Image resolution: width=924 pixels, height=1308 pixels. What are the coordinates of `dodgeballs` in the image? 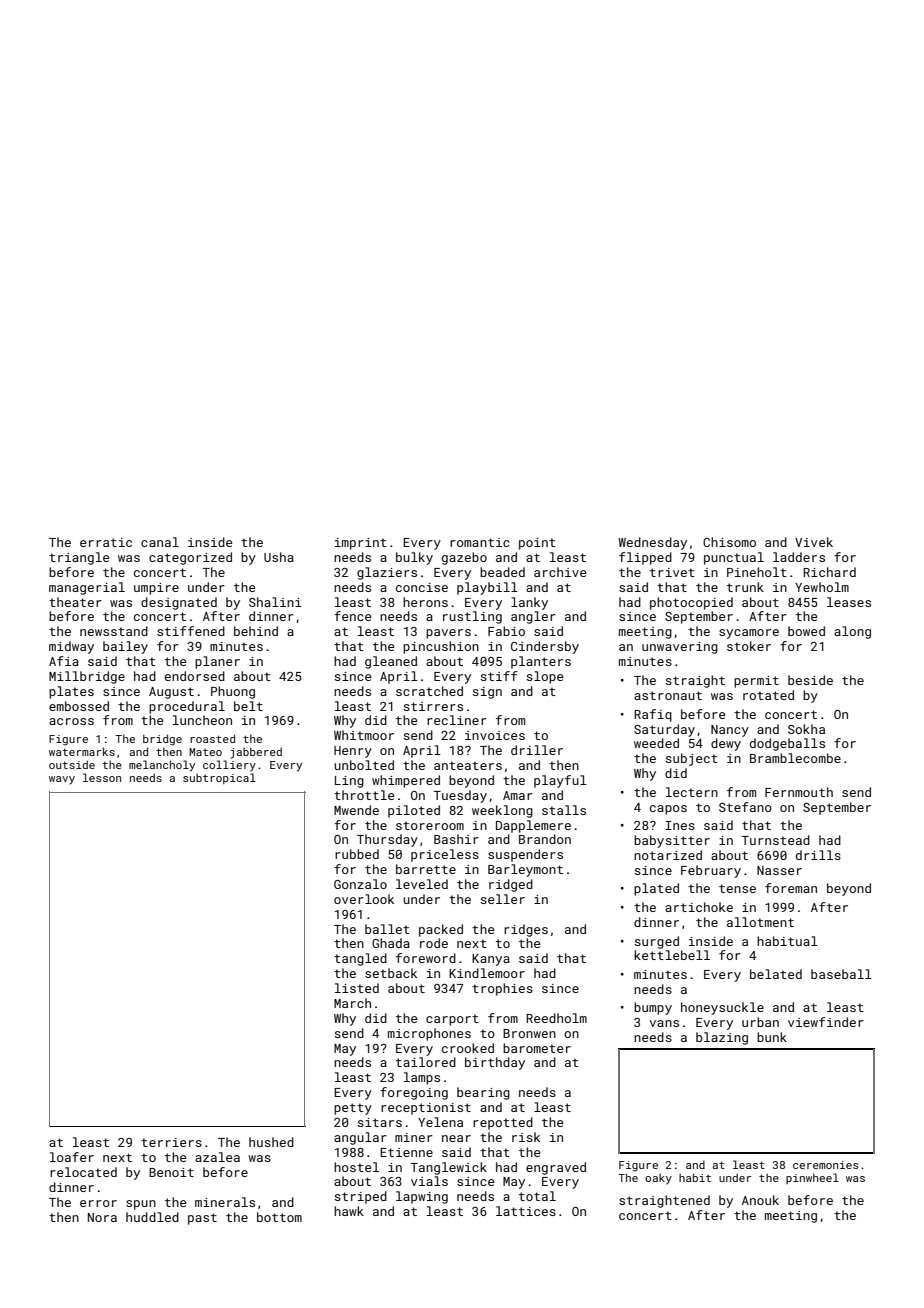 It's located at (787, 744).
